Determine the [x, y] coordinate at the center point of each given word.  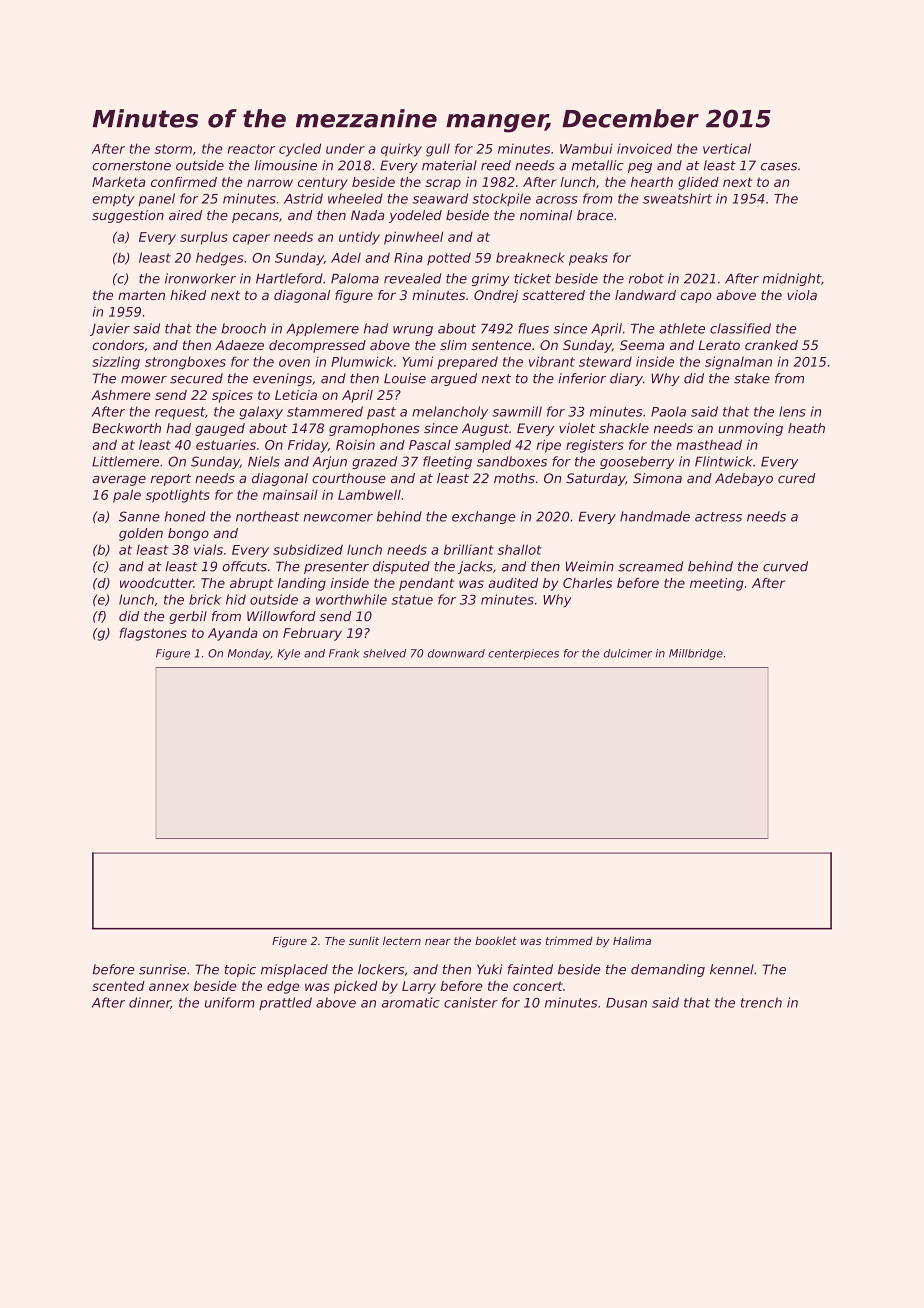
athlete [682, 328]
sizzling [116, 363]
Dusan [626, 1003]
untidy [359, 238]
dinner [150, 1003]
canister [471, 1002]
